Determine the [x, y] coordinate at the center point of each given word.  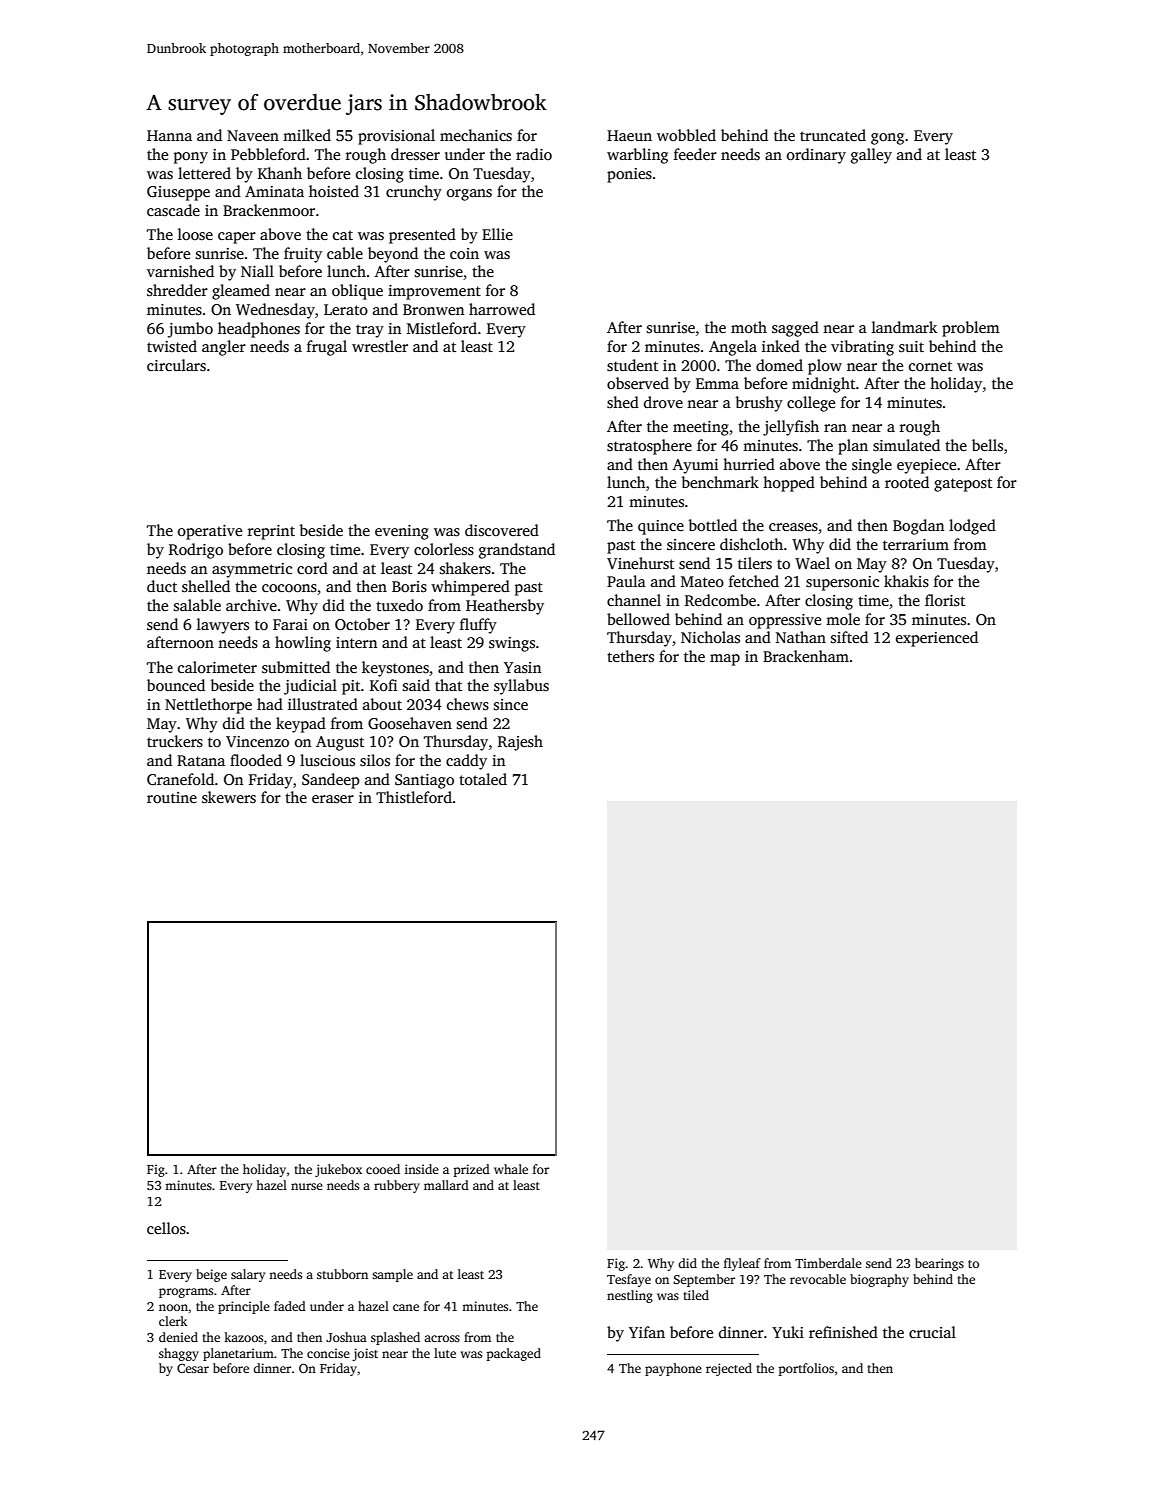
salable [197, 605]
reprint [271, 532]
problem [971, 329]
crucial [932, 1332]
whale [511, 1169]
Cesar [193, 1368]
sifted [849, 637]
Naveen [253, 135]
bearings [939, 1264]
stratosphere [649, 447]
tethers [630, 656]
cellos [166, 1228]
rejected [729, 1369]
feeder [695, 154]
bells [987, 445]
